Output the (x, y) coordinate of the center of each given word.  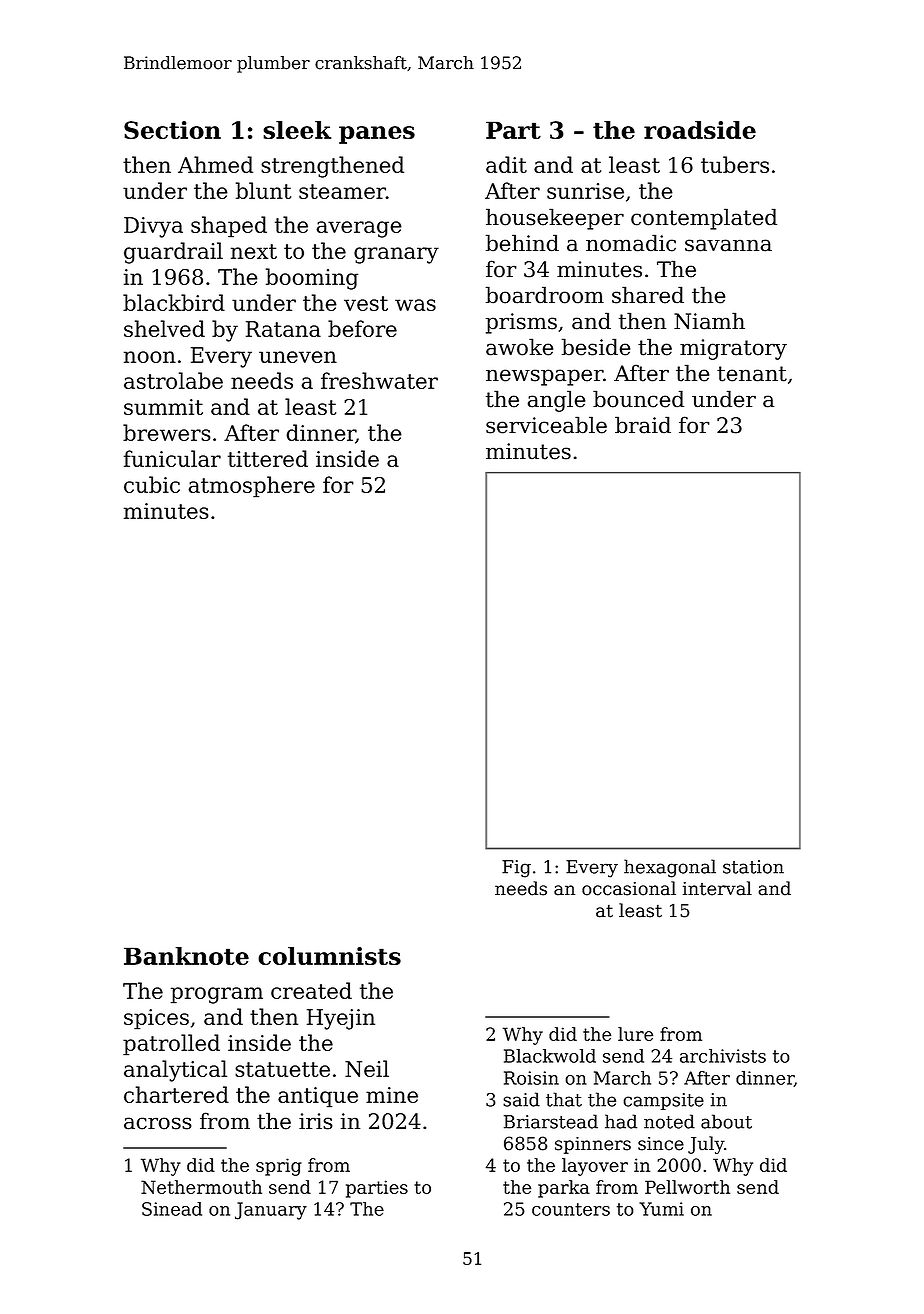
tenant (752, 374)
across (158, 1123)
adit (506, 164)
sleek (297, 130)
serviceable (546, 425)
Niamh (709, 321)
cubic (152, 484)
